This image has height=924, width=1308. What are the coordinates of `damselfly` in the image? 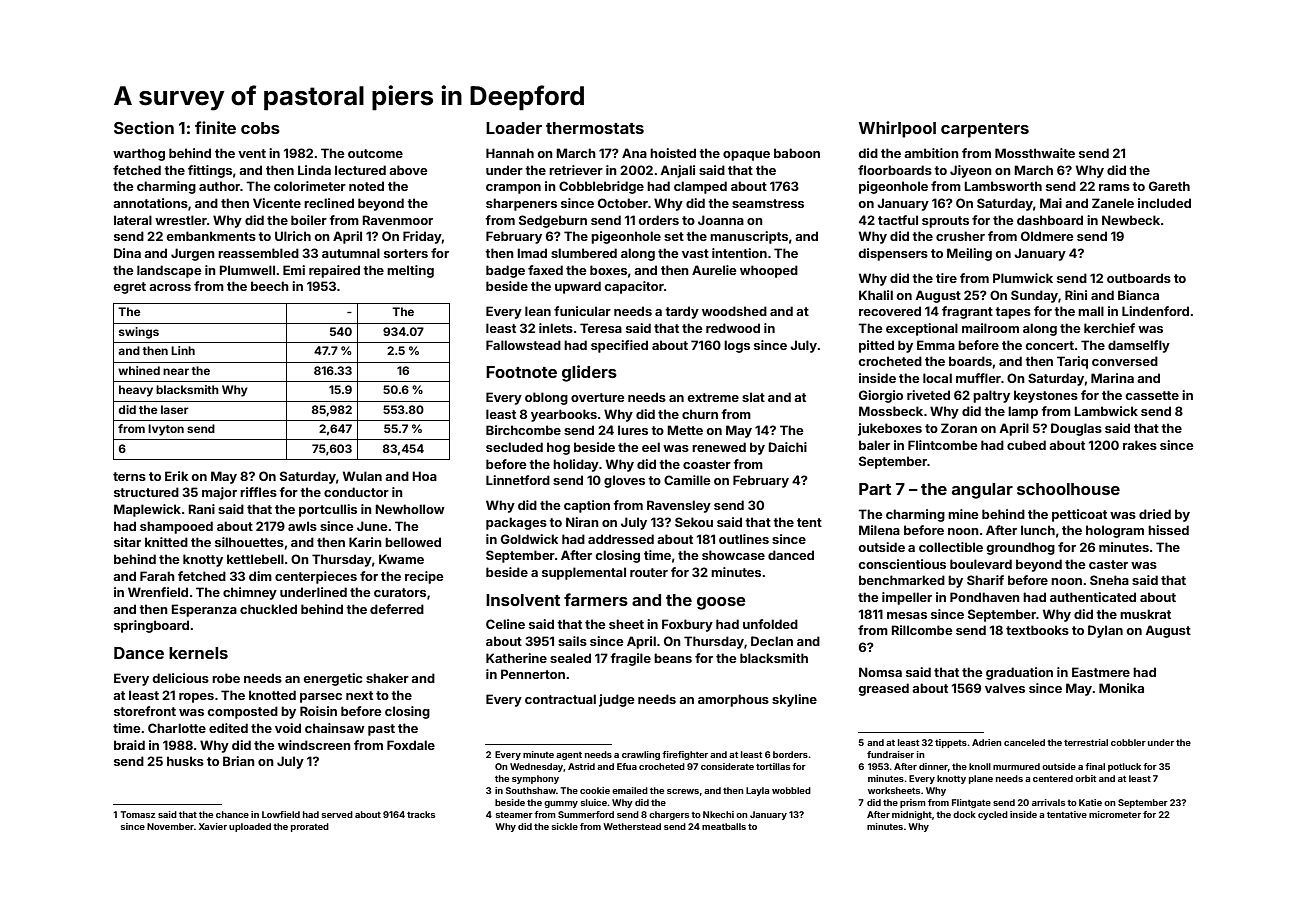 It's located at (1139, 346).
